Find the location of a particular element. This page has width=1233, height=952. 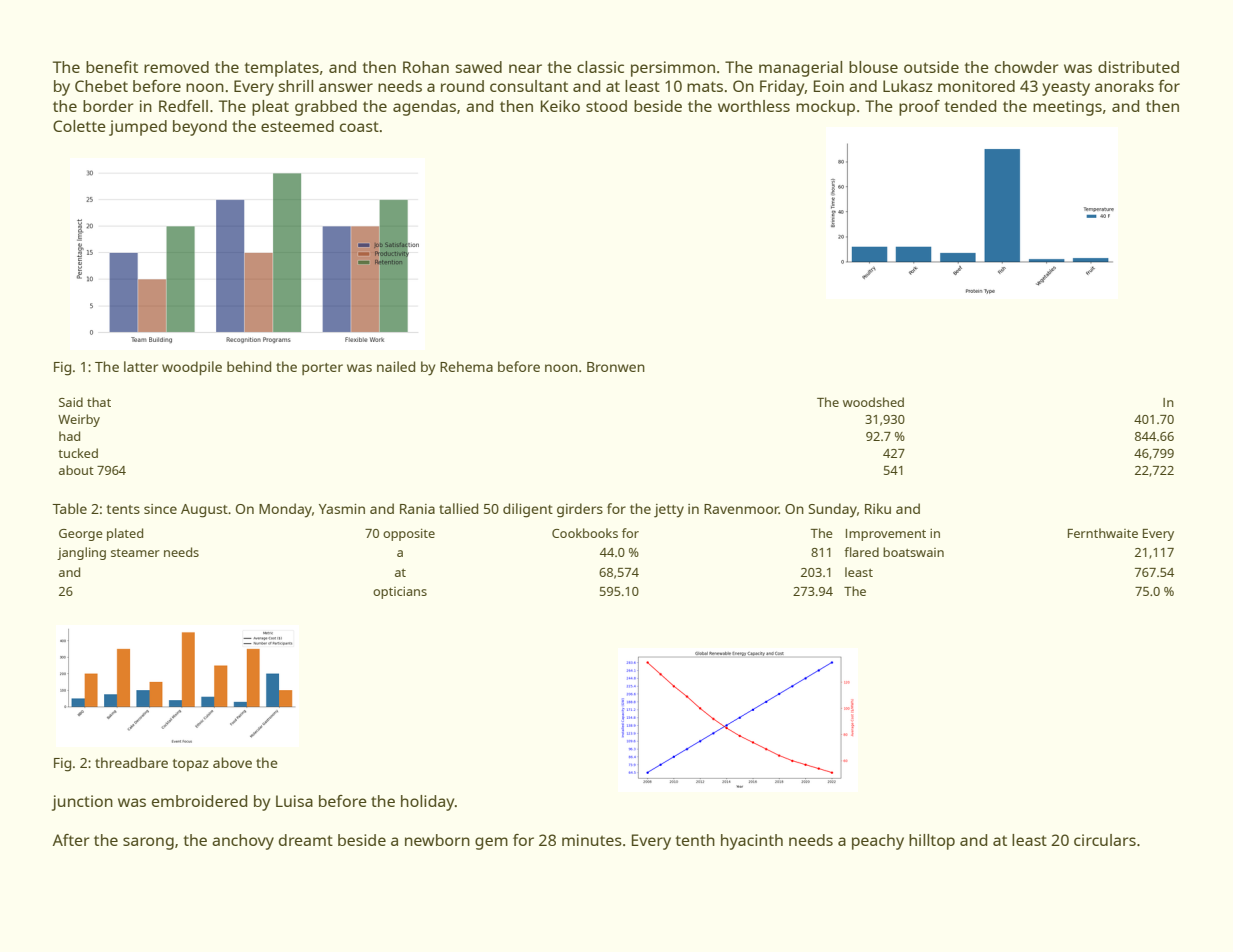

woodshed is located at coordinates (873, 402).
